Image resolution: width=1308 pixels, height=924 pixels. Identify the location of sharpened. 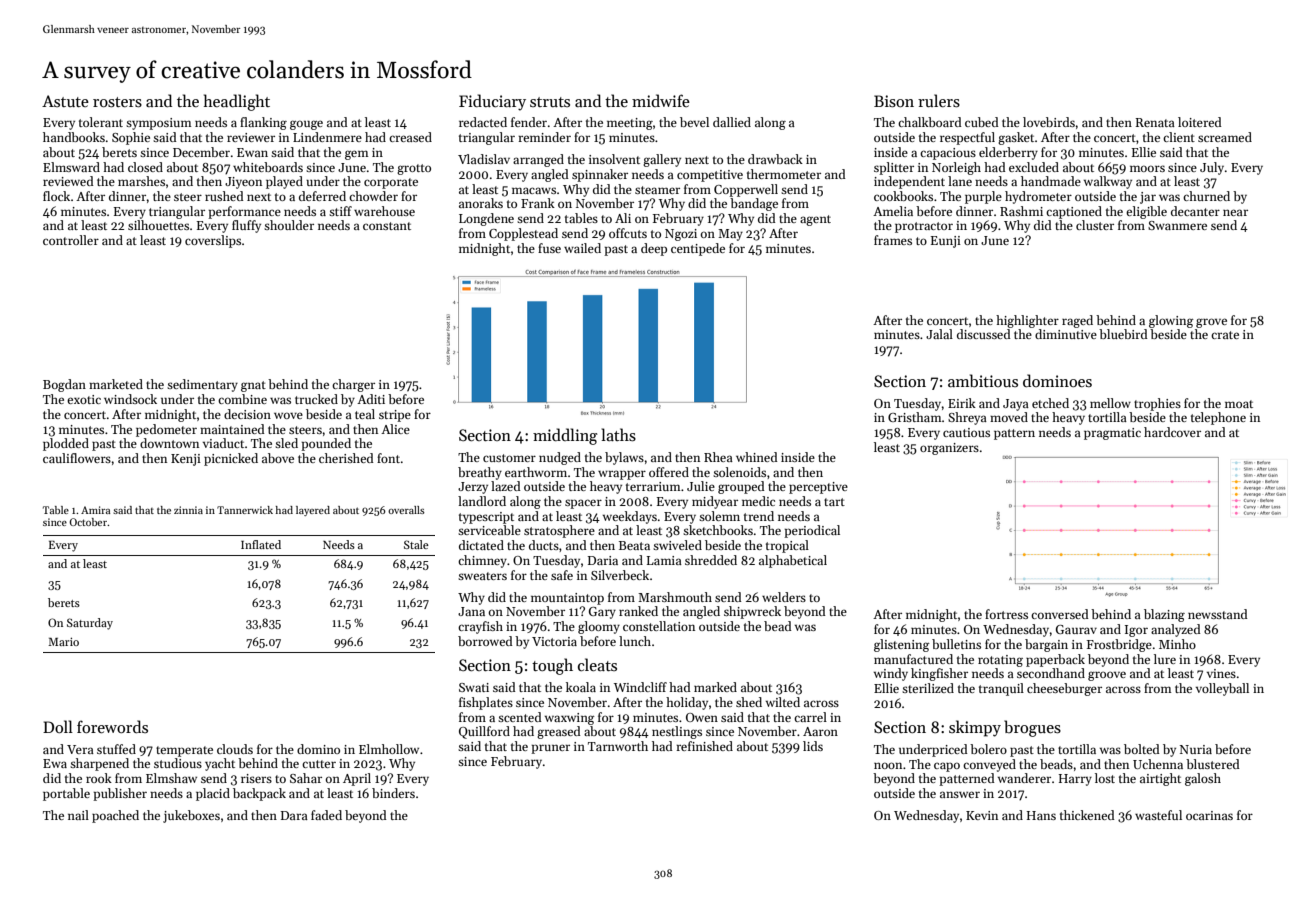
(99, 764).
